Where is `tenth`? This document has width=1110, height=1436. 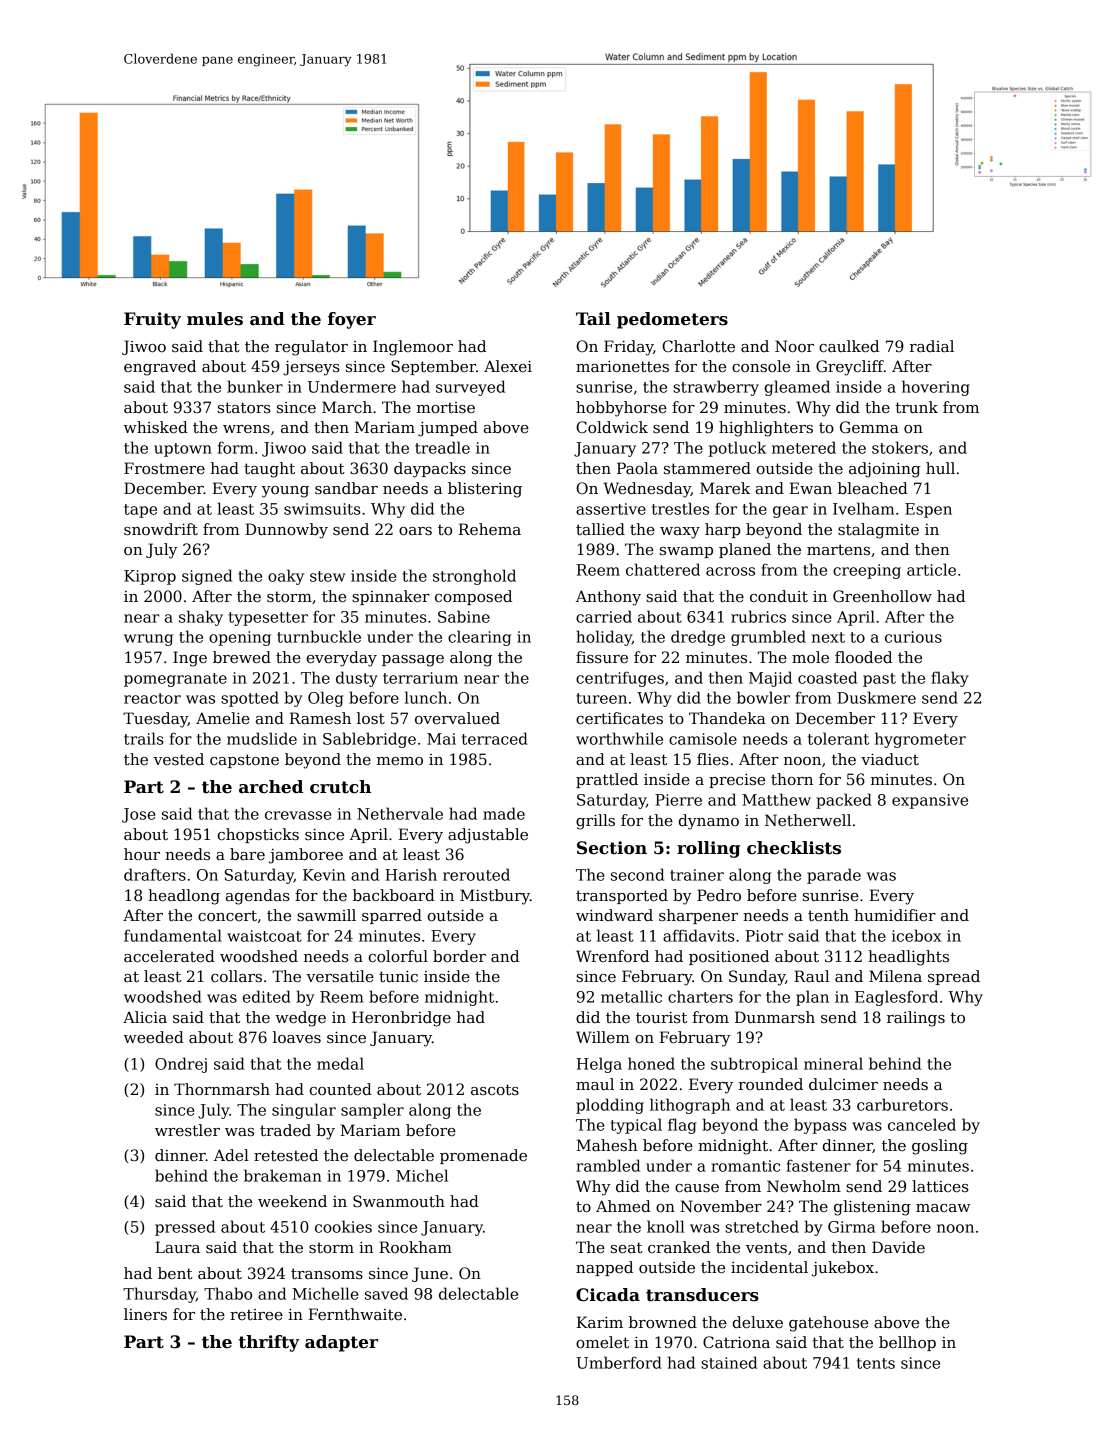
tenth is located at coordinates (828, 915).
